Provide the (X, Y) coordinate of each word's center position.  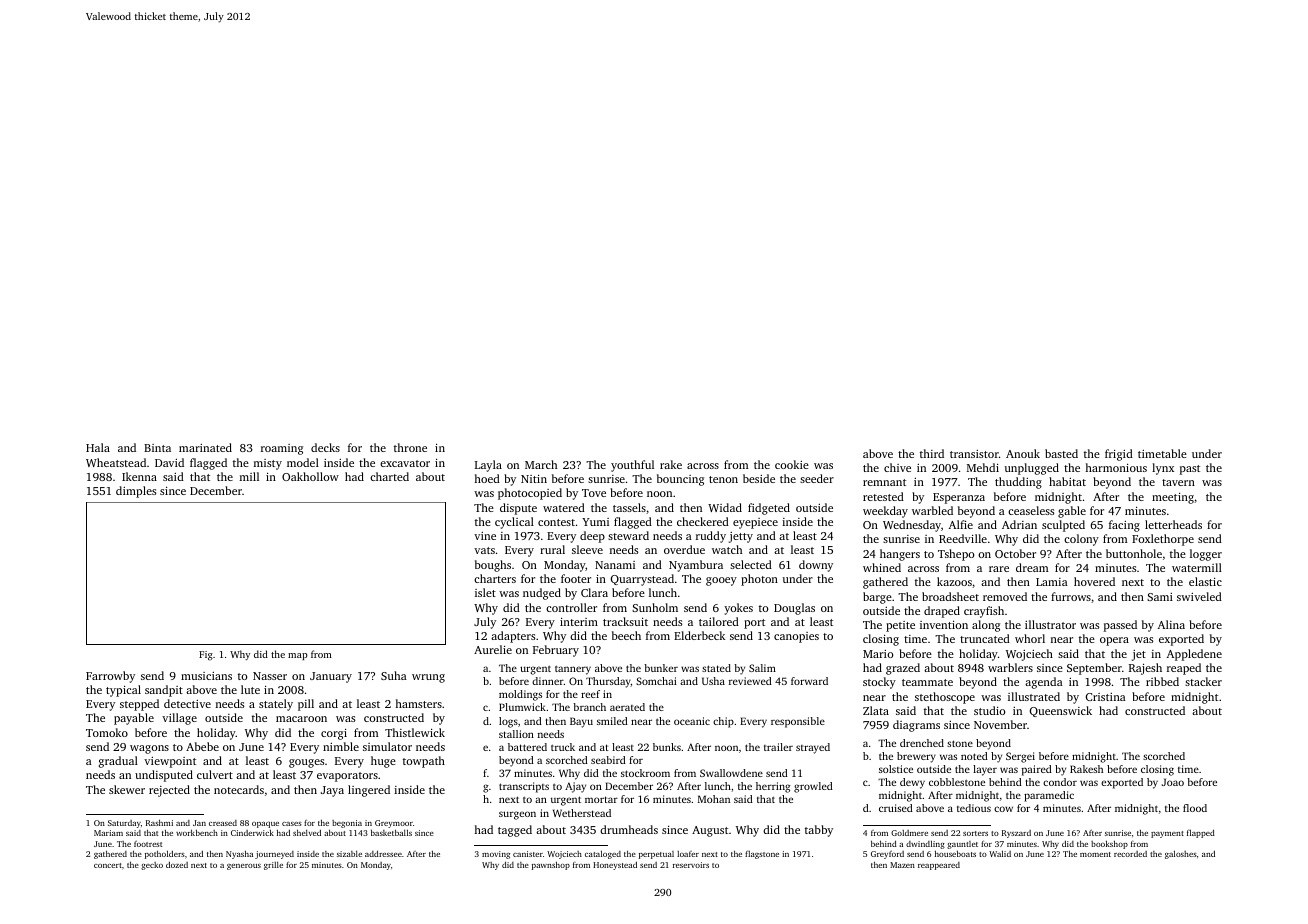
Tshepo (956, 555)
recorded (1130, 854)
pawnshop (551, 866)
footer (576, 578)
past (1190, 470)
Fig (206, 656)
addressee (383, 853)
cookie (792, 464)
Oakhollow (310, 476)
